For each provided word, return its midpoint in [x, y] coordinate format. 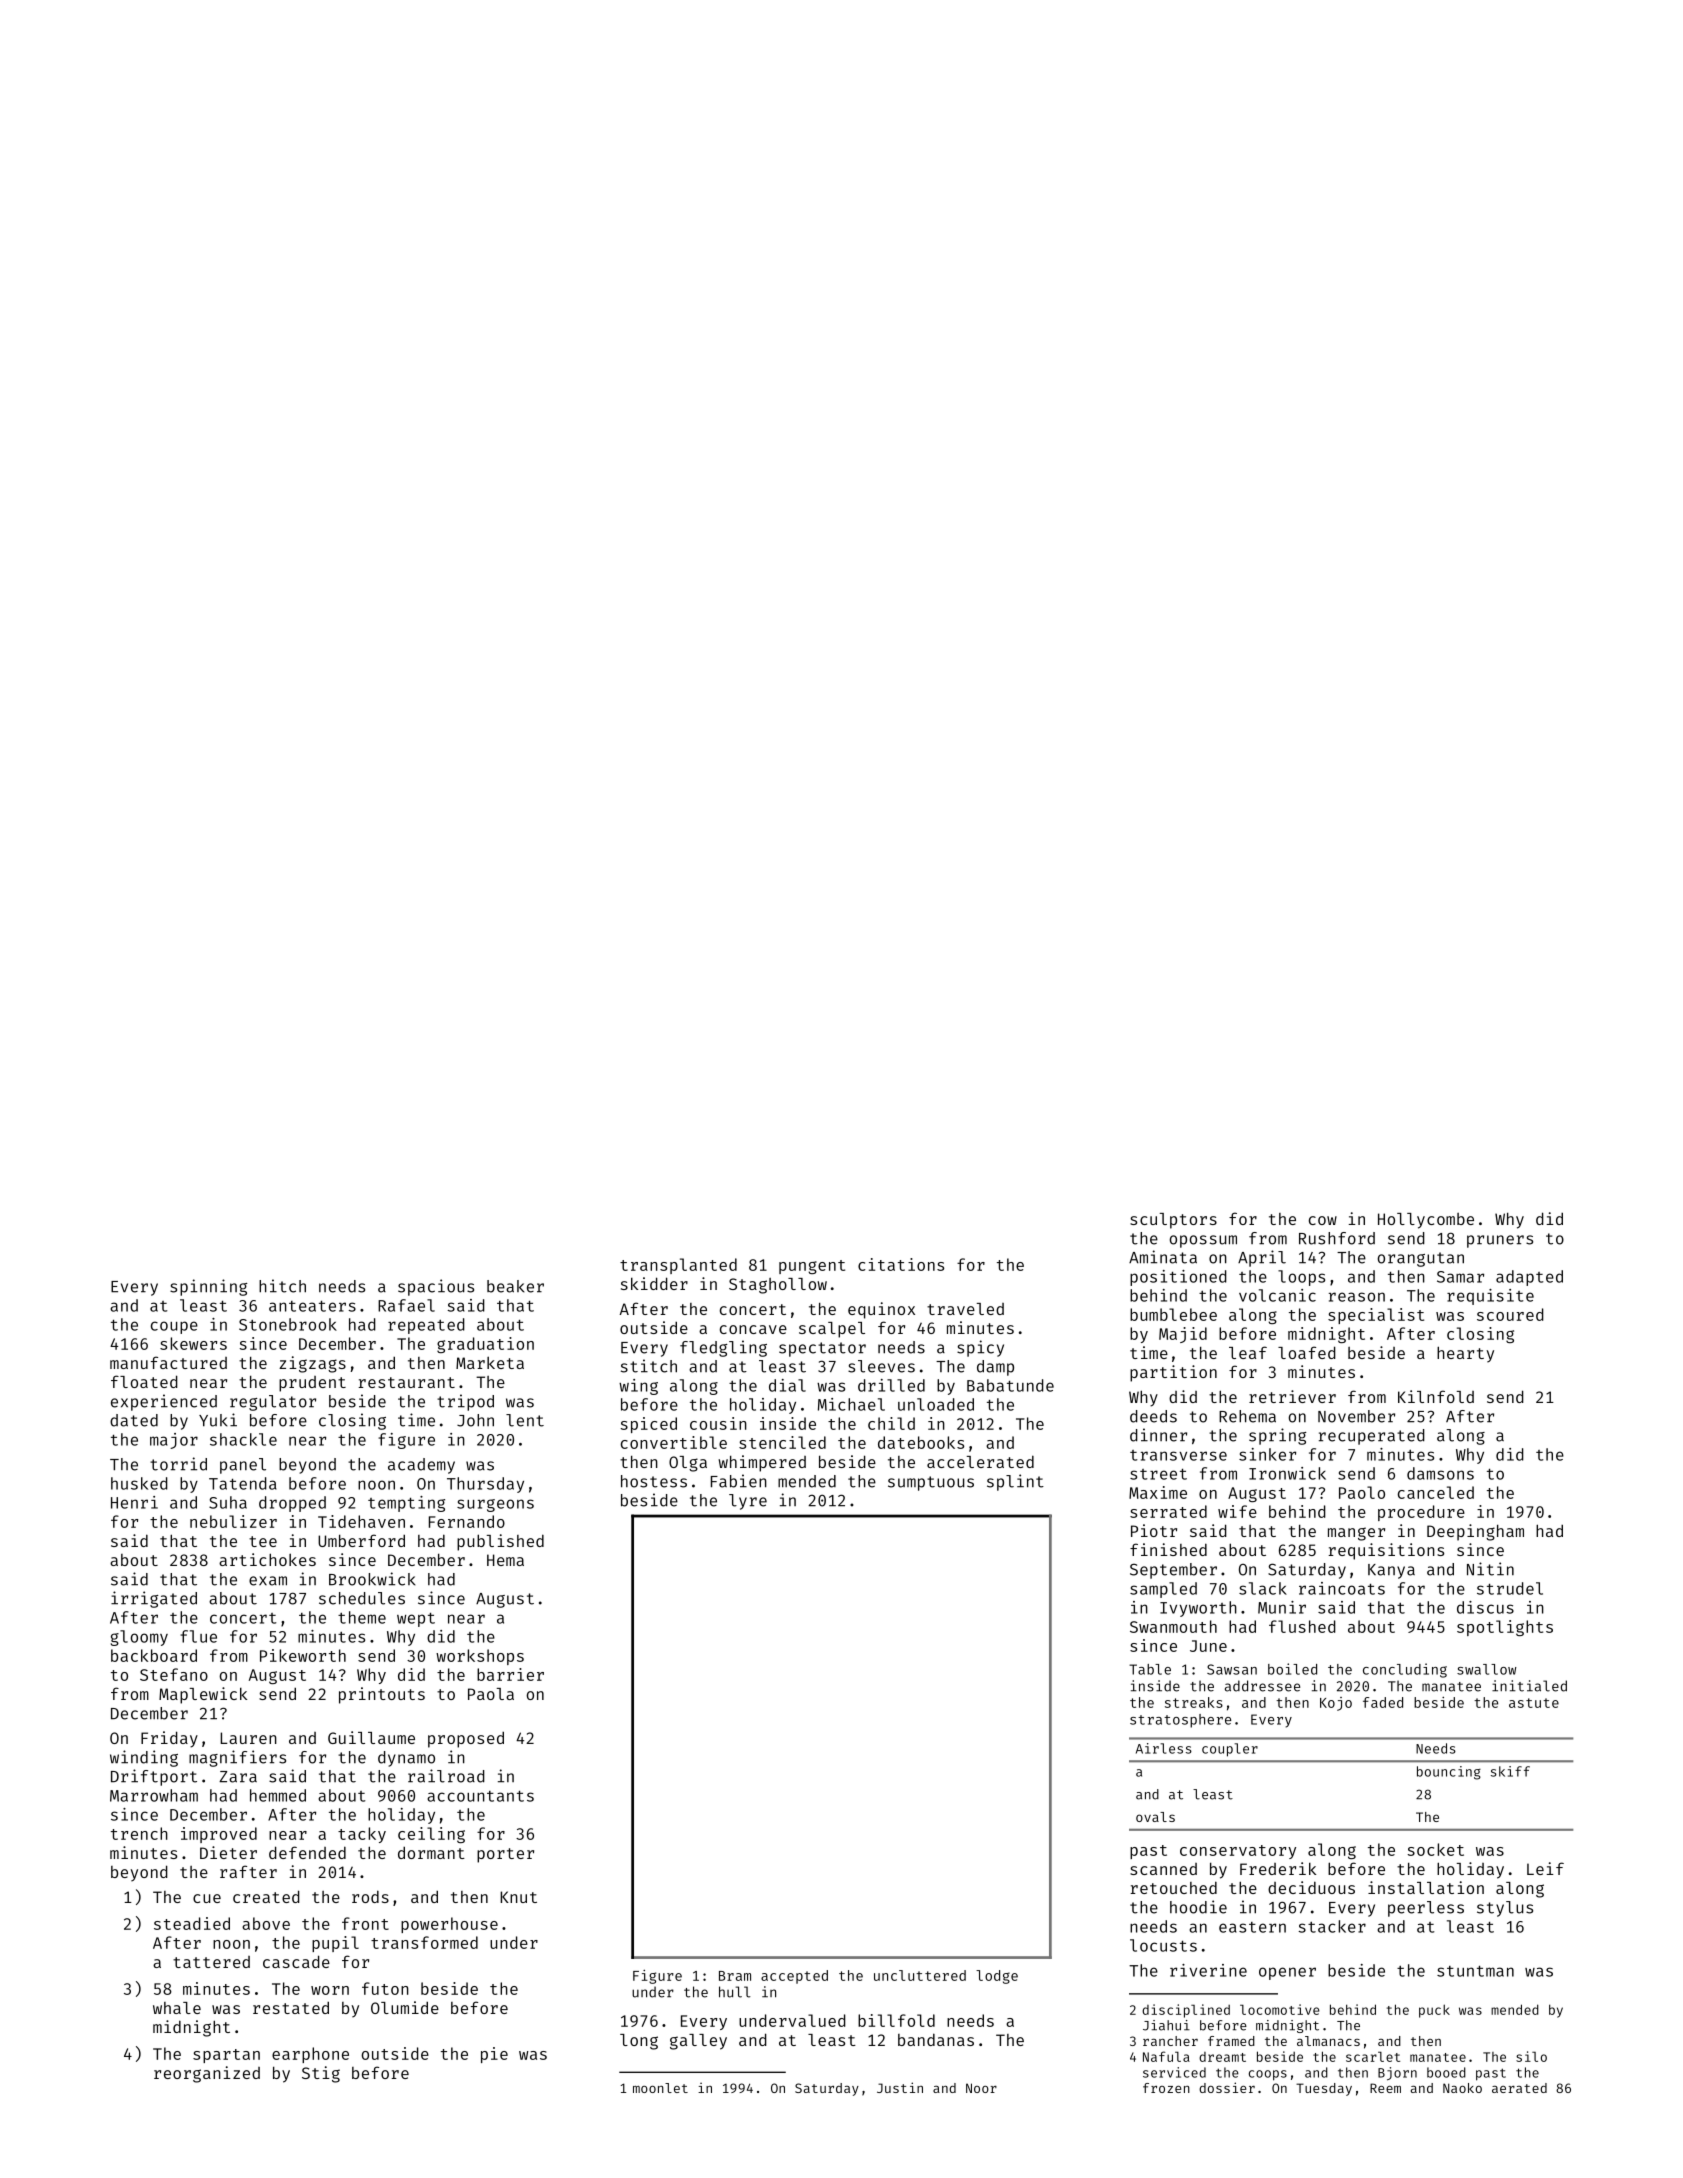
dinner [1158, 1435]
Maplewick [203, 1695]
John [475, 1420]
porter [505, 1855]
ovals [1155, 1817]
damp [995, 1368]
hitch [282, 1286]
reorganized [207, 2074]
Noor [981, 2088]
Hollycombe [1426, 1221]
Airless [1164, 1748]
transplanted [678, 1266]
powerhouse [449, 1925]
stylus [1505, 1909]
